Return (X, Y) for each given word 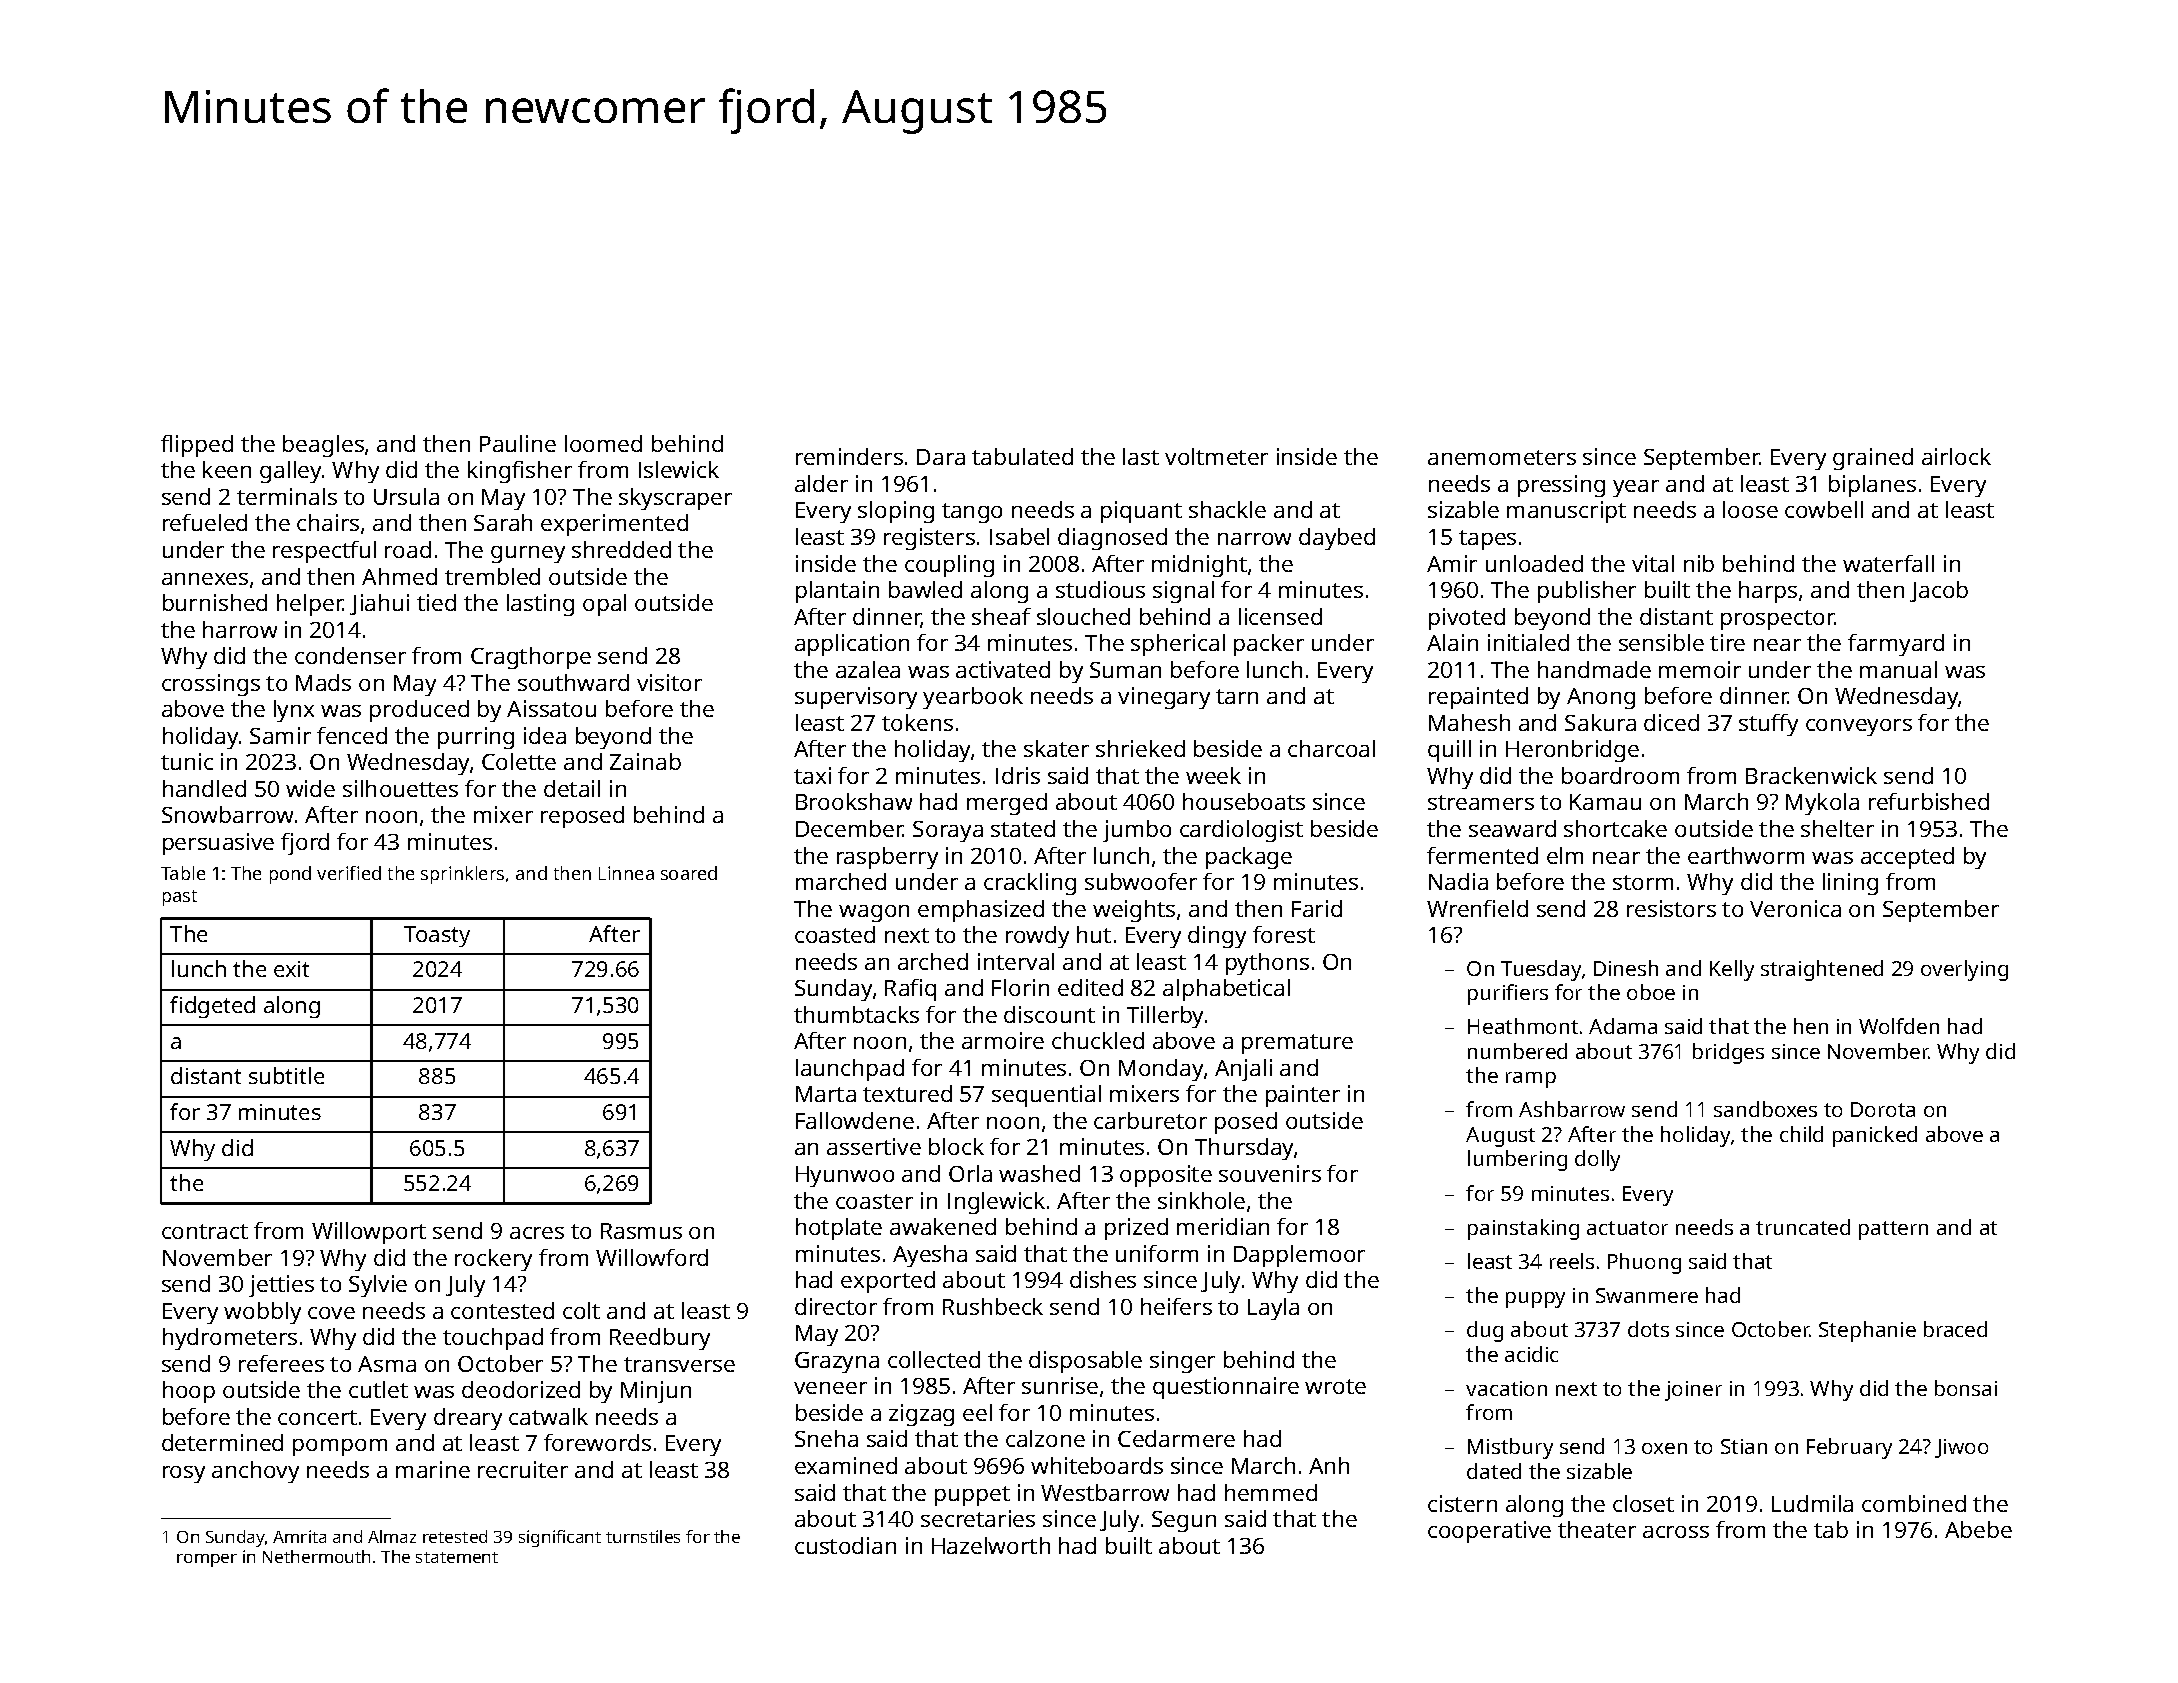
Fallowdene (855, 1120)
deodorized (521, 1389)
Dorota (1883, 1109)
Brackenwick (1811, 775)
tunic (187, 761)
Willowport (369, 1233)
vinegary (1164, 698)
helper (310, 605)
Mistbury (1510, 1448)
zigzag (921, 1415)
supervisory (856, 698)
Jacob (1939, 591)
